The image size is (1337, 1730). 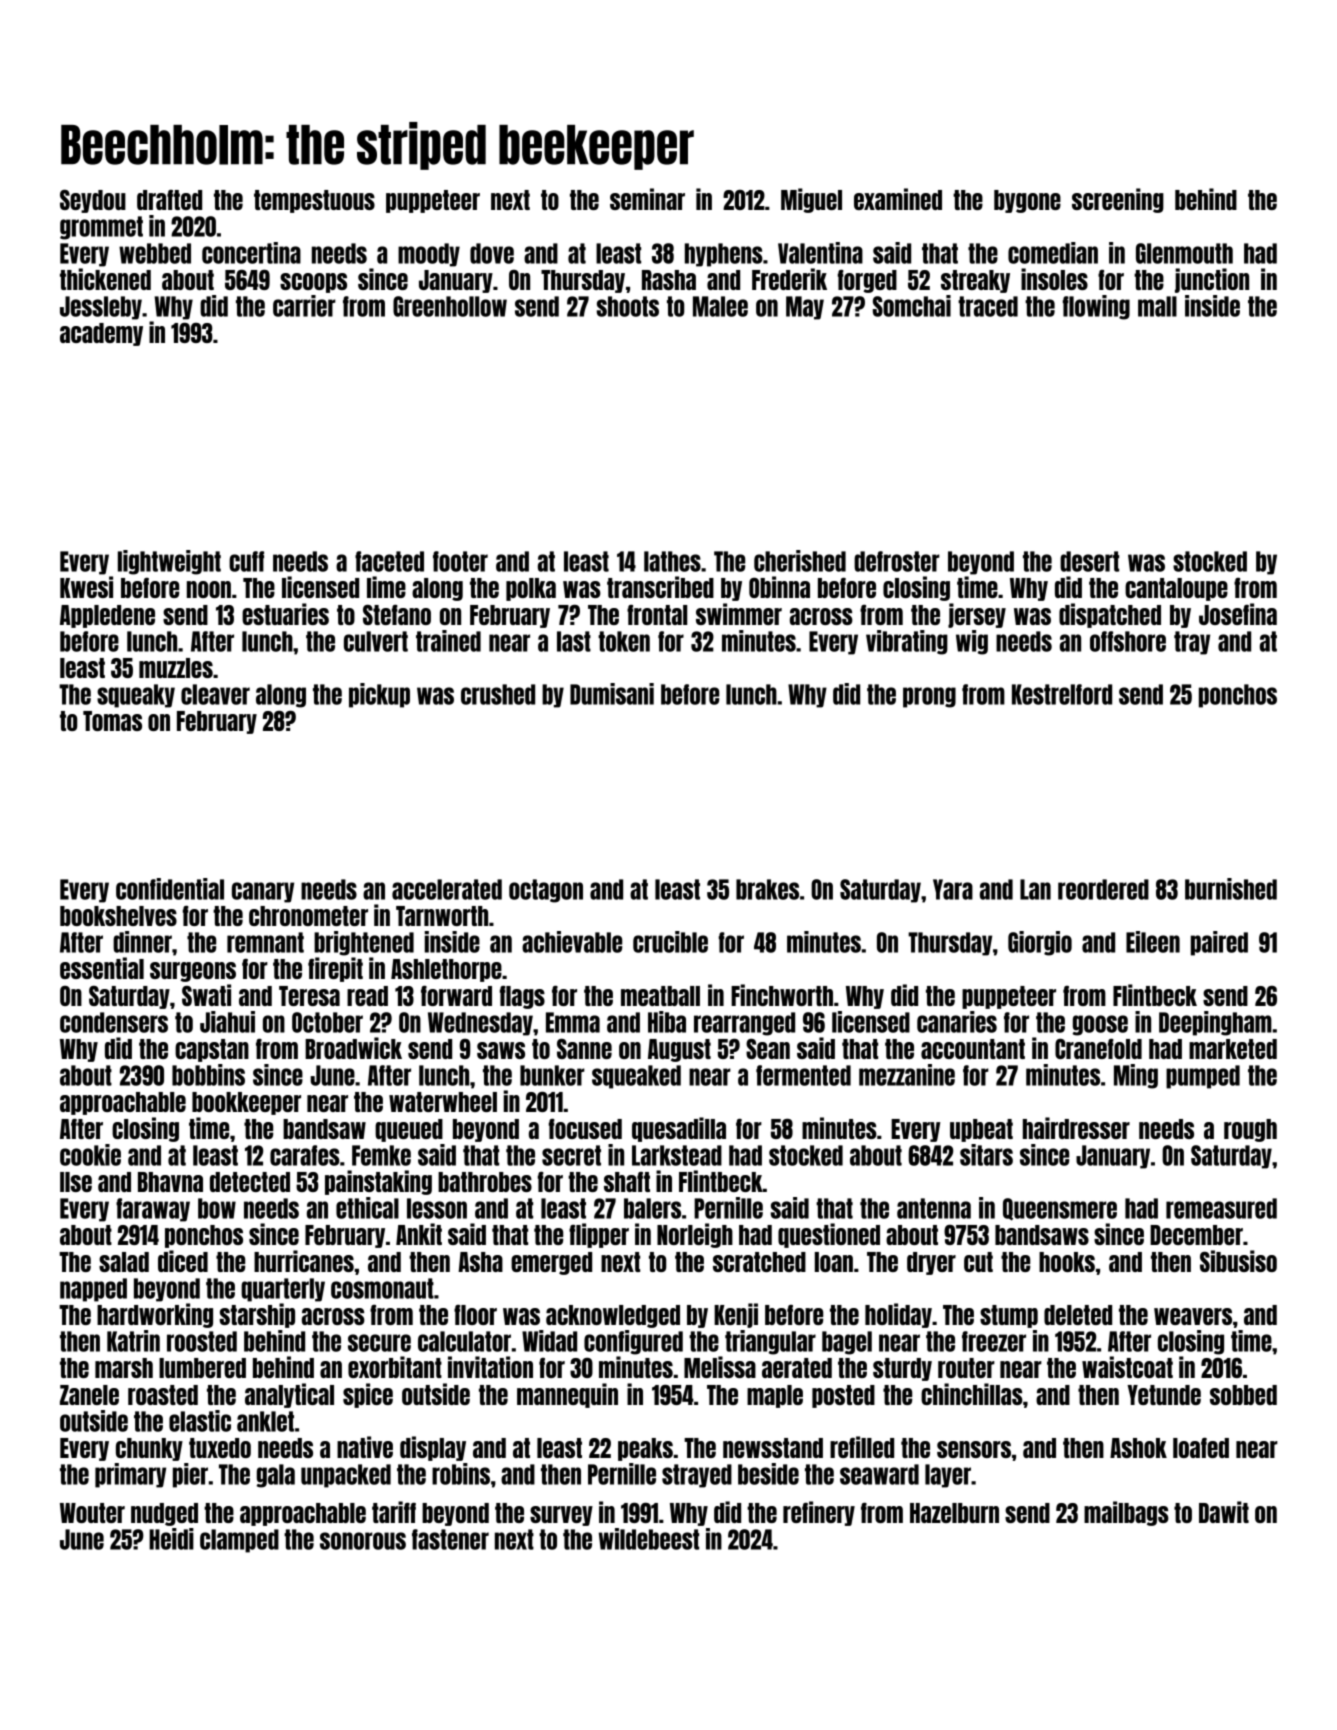 What do you see at coordinates (1231, 889) in the image?
I see `burnished` at bounding box center [1231, 889].
